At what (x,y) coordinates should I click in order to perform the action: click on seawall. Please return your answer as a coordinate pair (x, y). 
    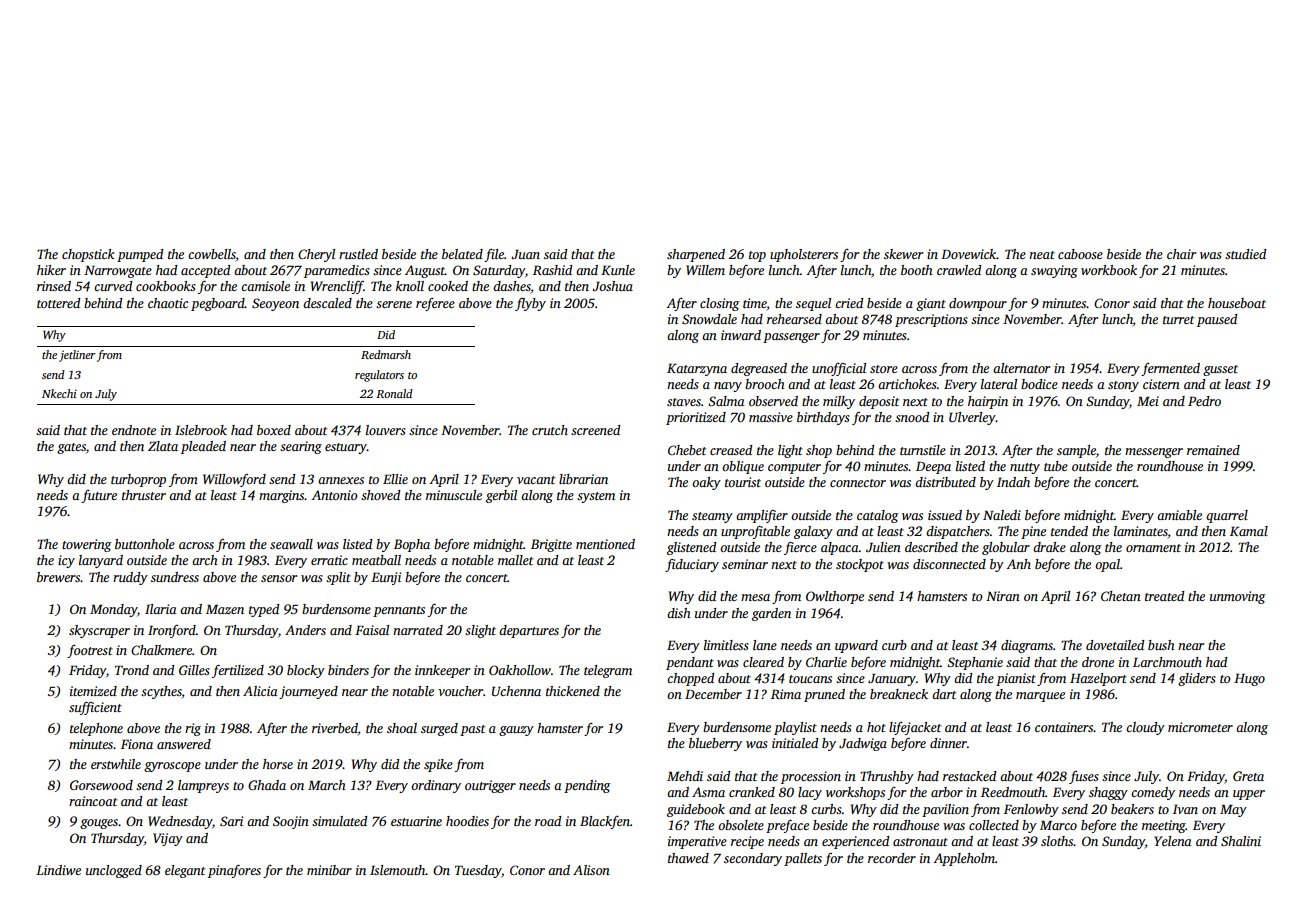
    Looking at the image, I should click on (291, 544).
